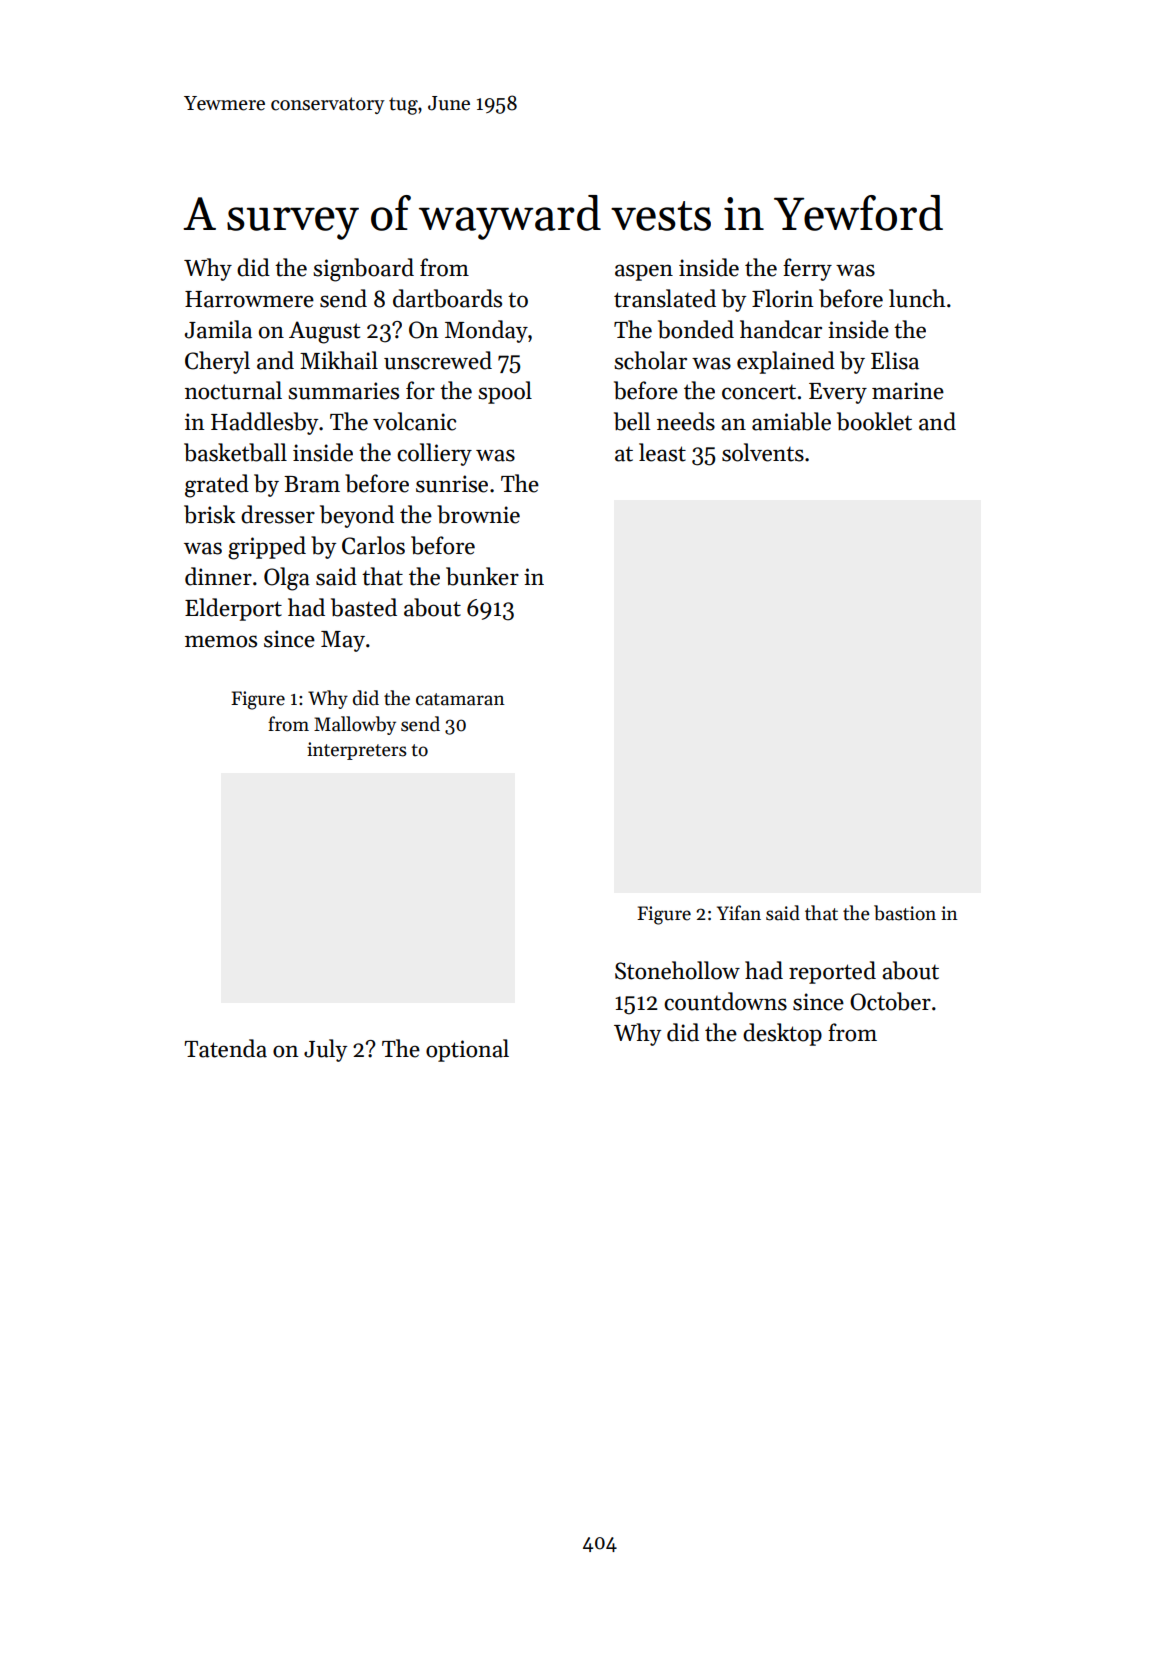 This image has width=1165, height=1654. I want to click on catamaran, so click(460, 699).
